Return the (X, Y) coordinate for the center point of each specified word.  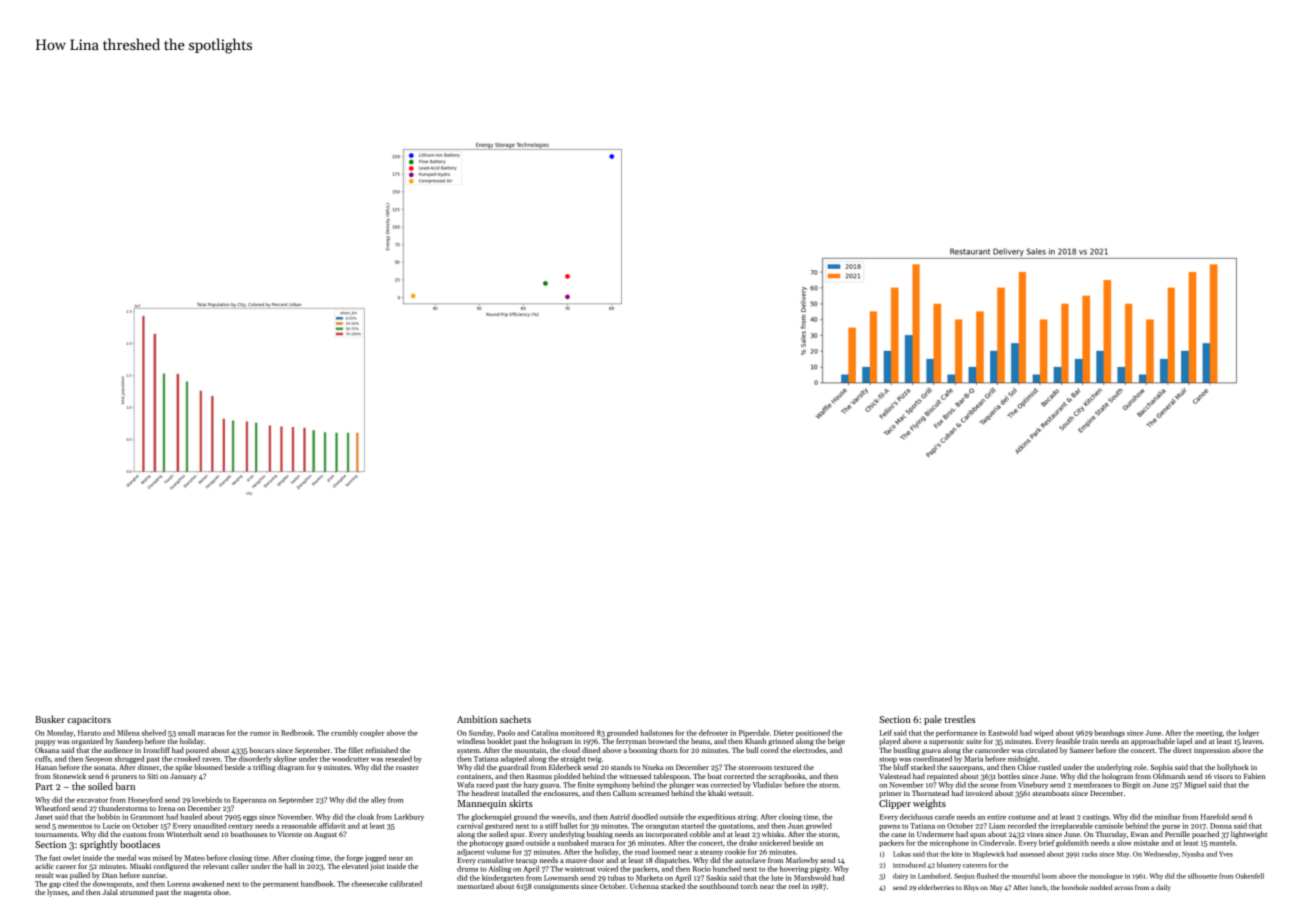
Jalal (110, 892)
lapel (1184, 742)
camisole (1109, 826)
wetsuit (739, 793)
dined (591, 750)
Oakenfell (1249, 876)
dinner (148, 767)
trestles (959, 719)
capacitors (89, 720)
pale (933, 720)
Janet (44, 817)
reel (794, 886)
